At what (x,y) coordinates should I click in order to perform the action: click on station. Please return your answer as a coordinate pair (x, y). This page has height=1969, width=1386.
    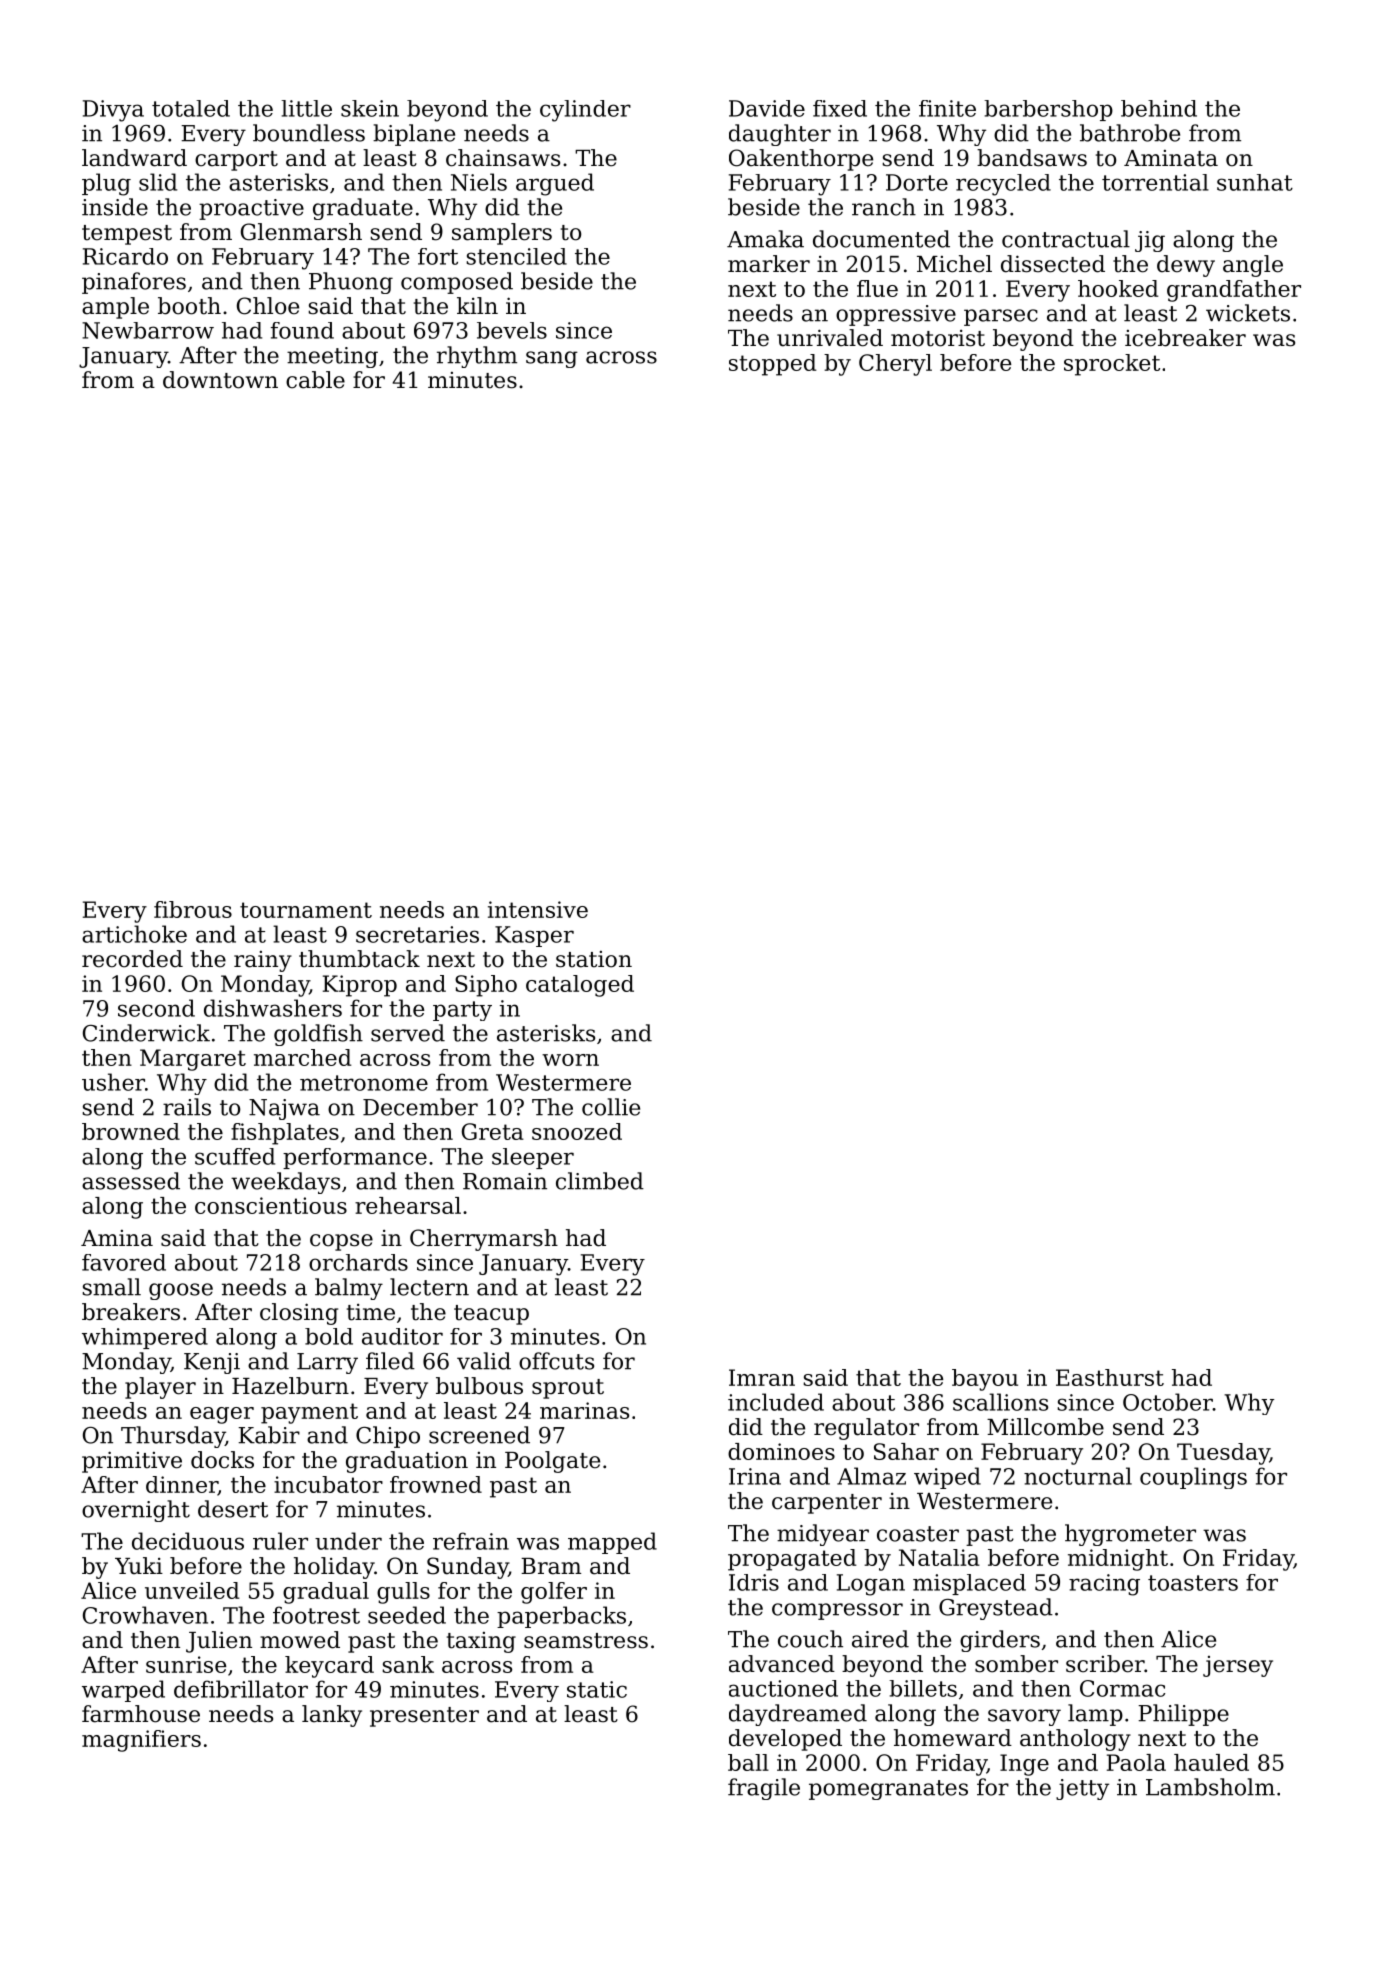
    Looking at the image, I should click on (594, 959).
